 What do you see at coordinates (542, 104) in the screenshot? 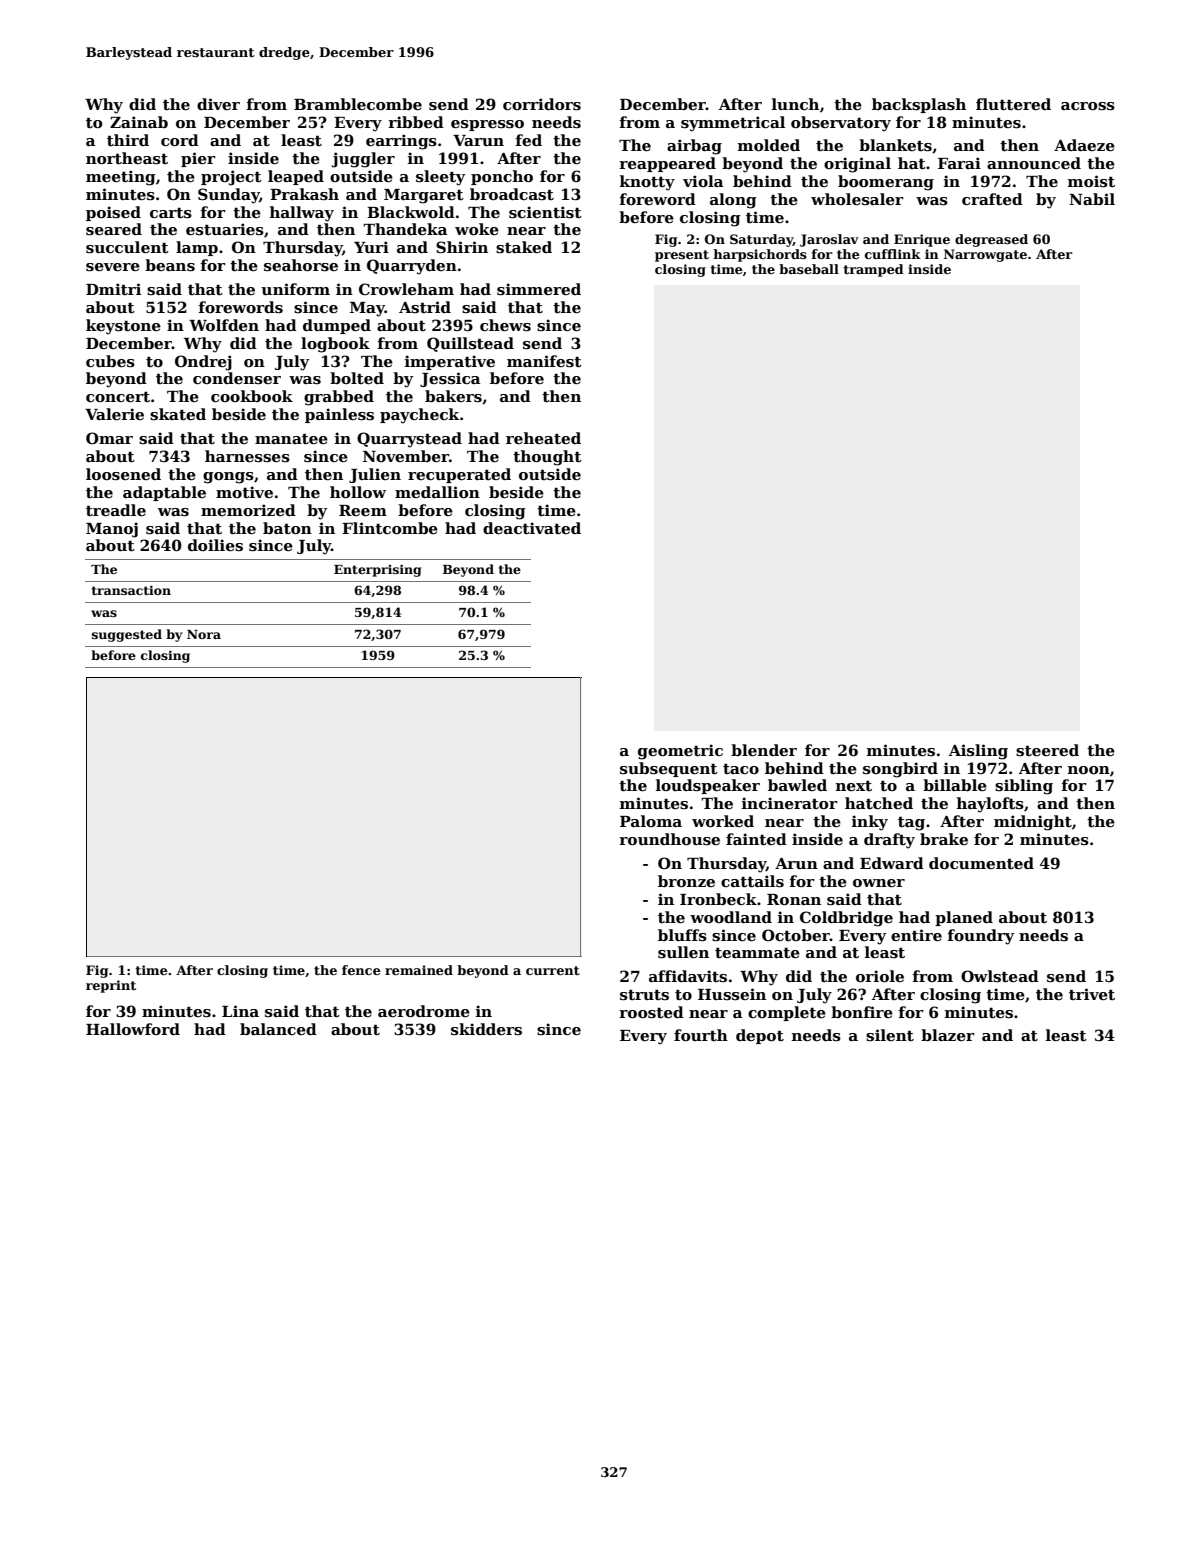
I see `corridors` at bounding box center [542, 104].
